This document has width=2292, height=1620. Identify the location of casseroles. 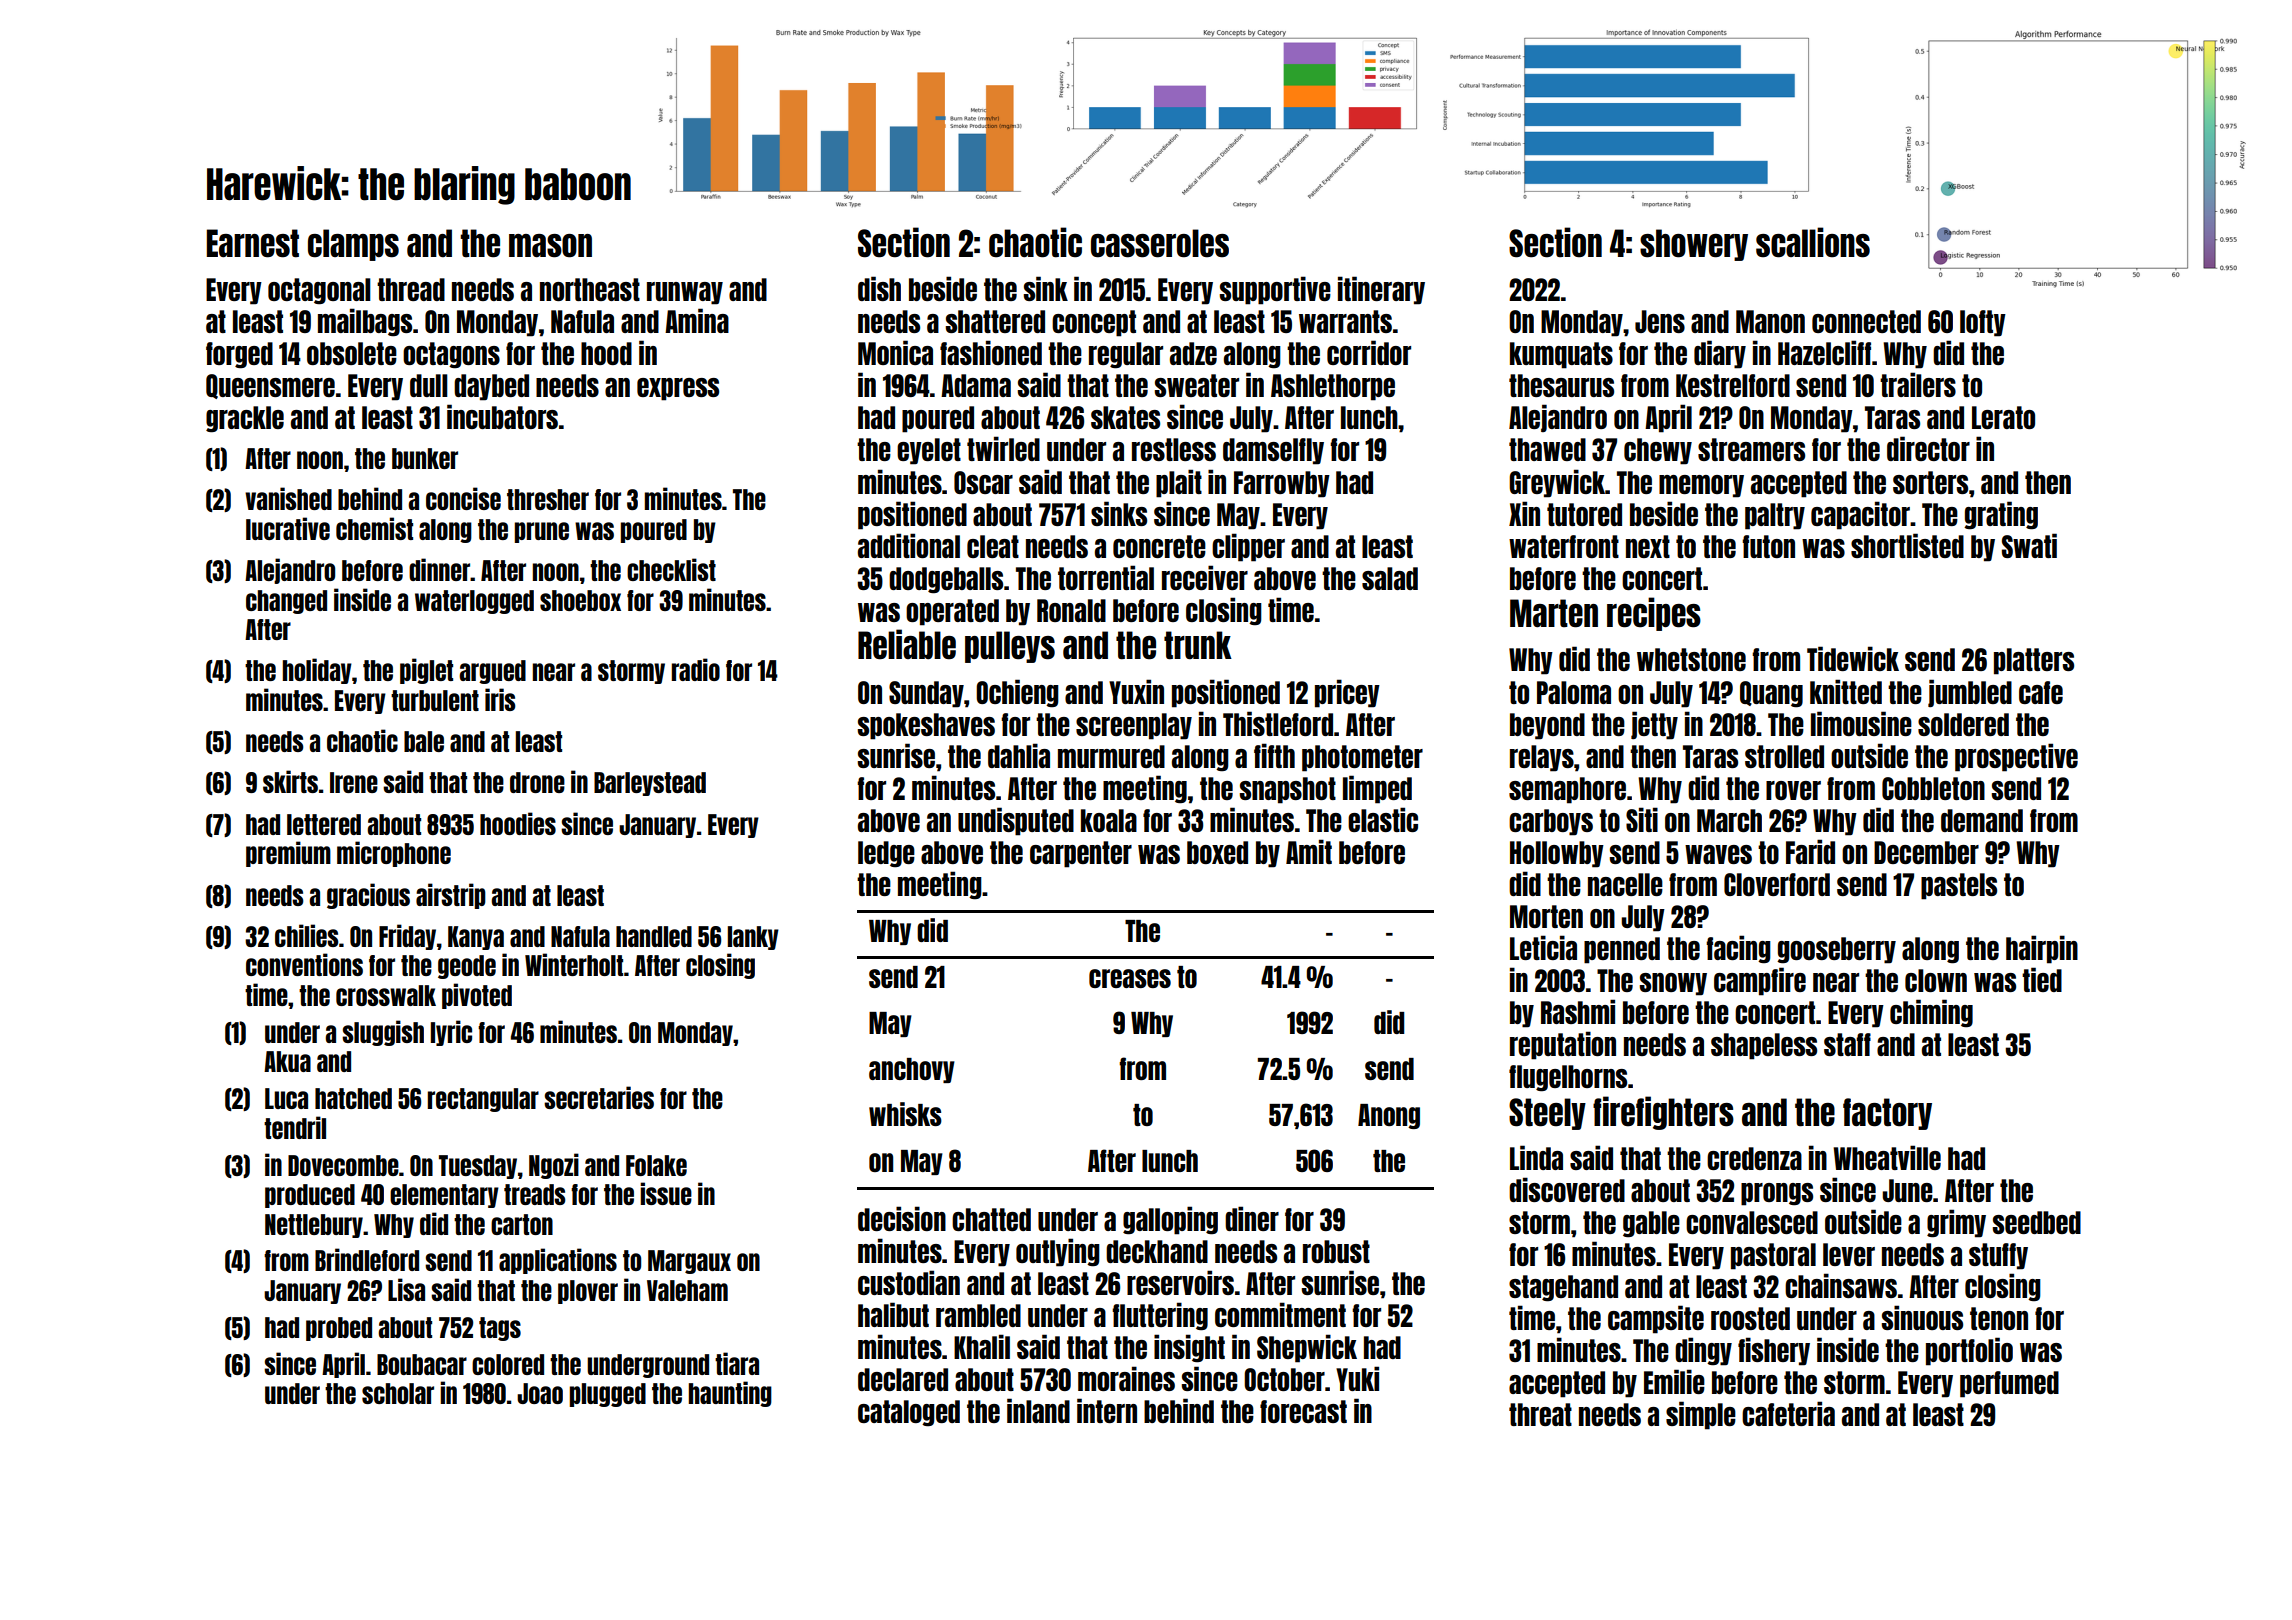
(1160, 243).
